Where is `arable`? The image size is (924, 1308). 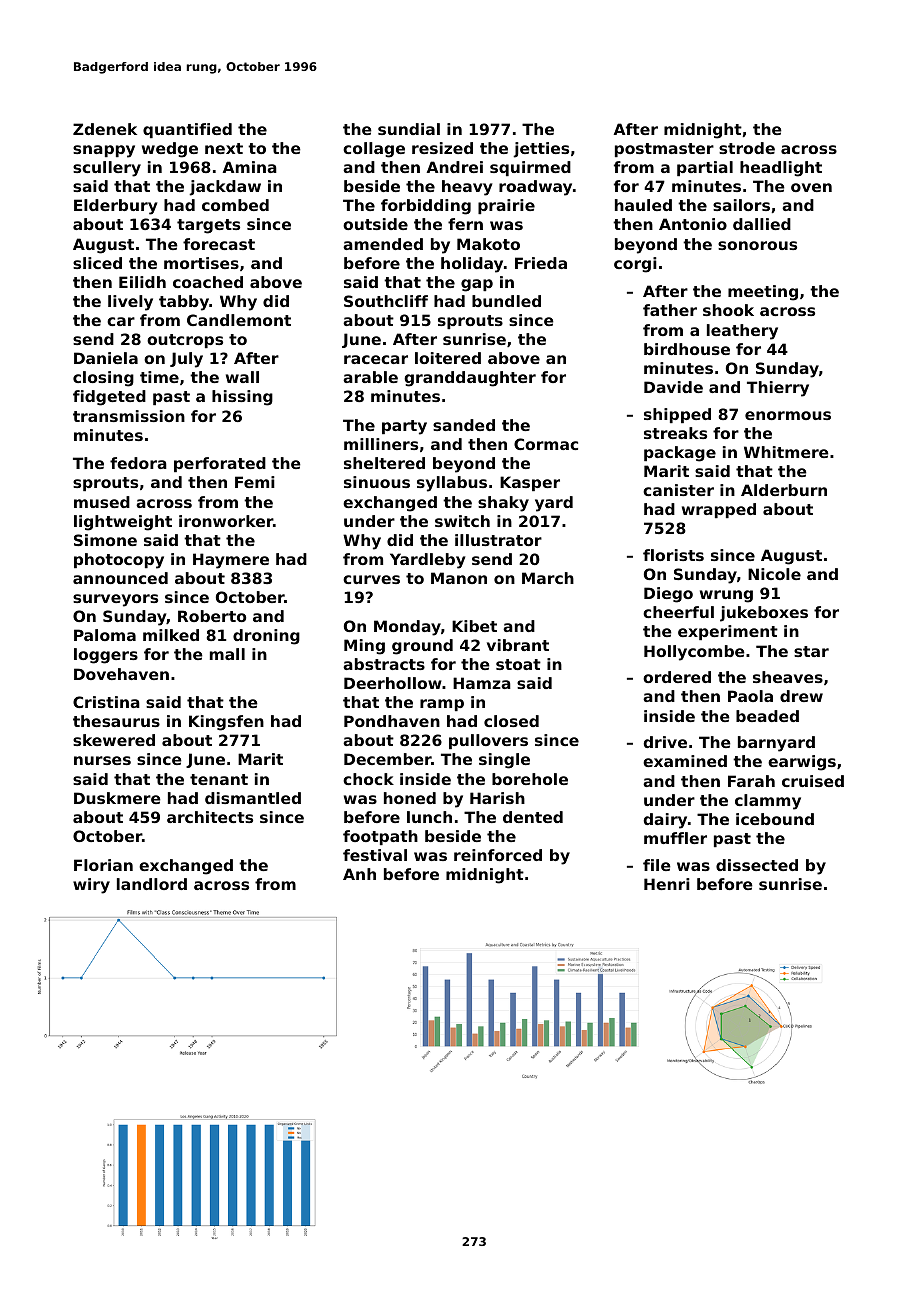 arable is located at coordinates (370, 377).
